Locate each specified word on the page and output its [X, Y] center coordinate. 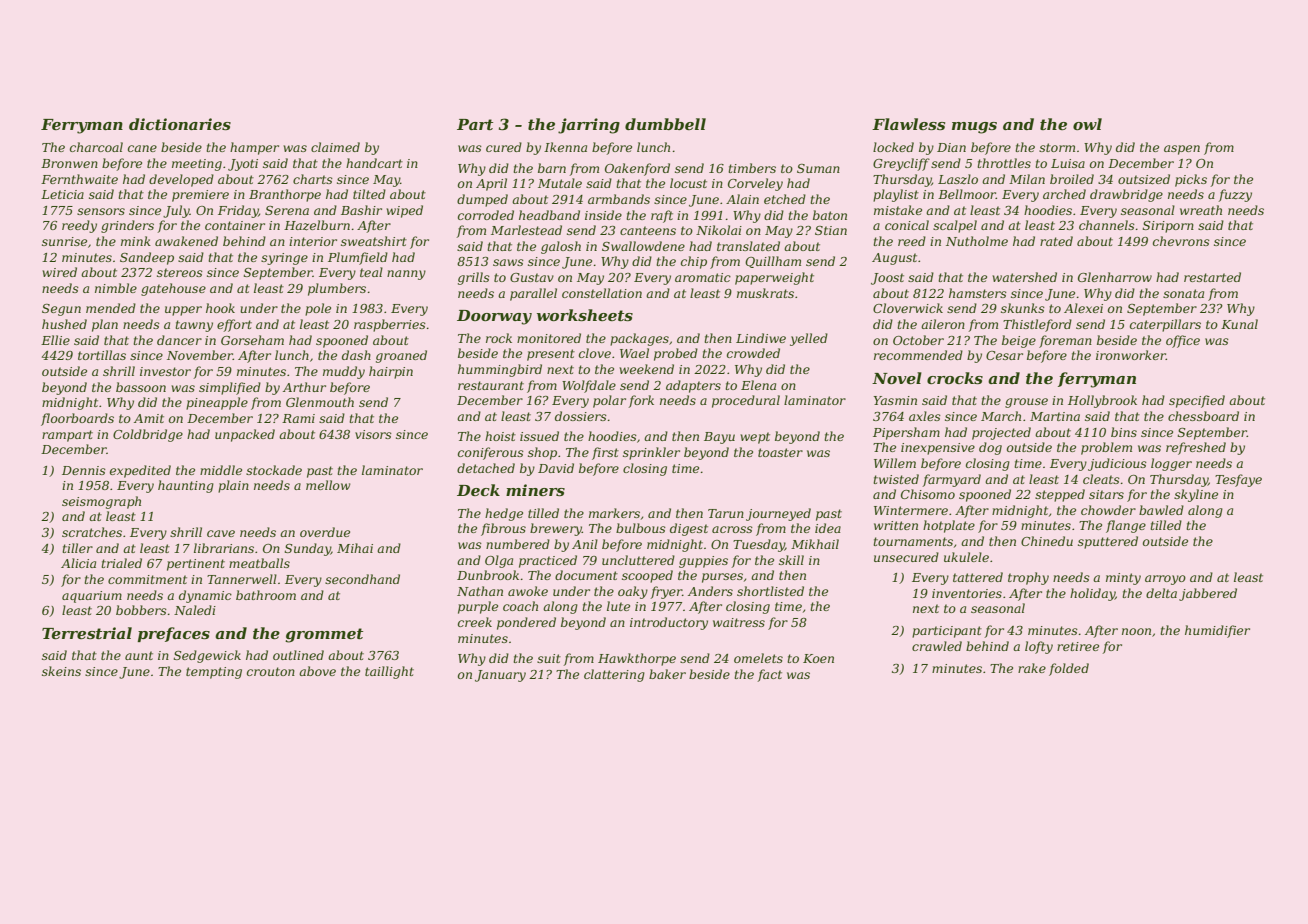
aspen [1182, 150]
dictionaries [180, 124]
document [586, 575]
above [317, 671]
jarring [589, 126]
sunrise [64, 241]
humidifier [1217, 631]
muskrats [765, 293]
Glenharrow [1115, 277]
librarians [224, 548]
